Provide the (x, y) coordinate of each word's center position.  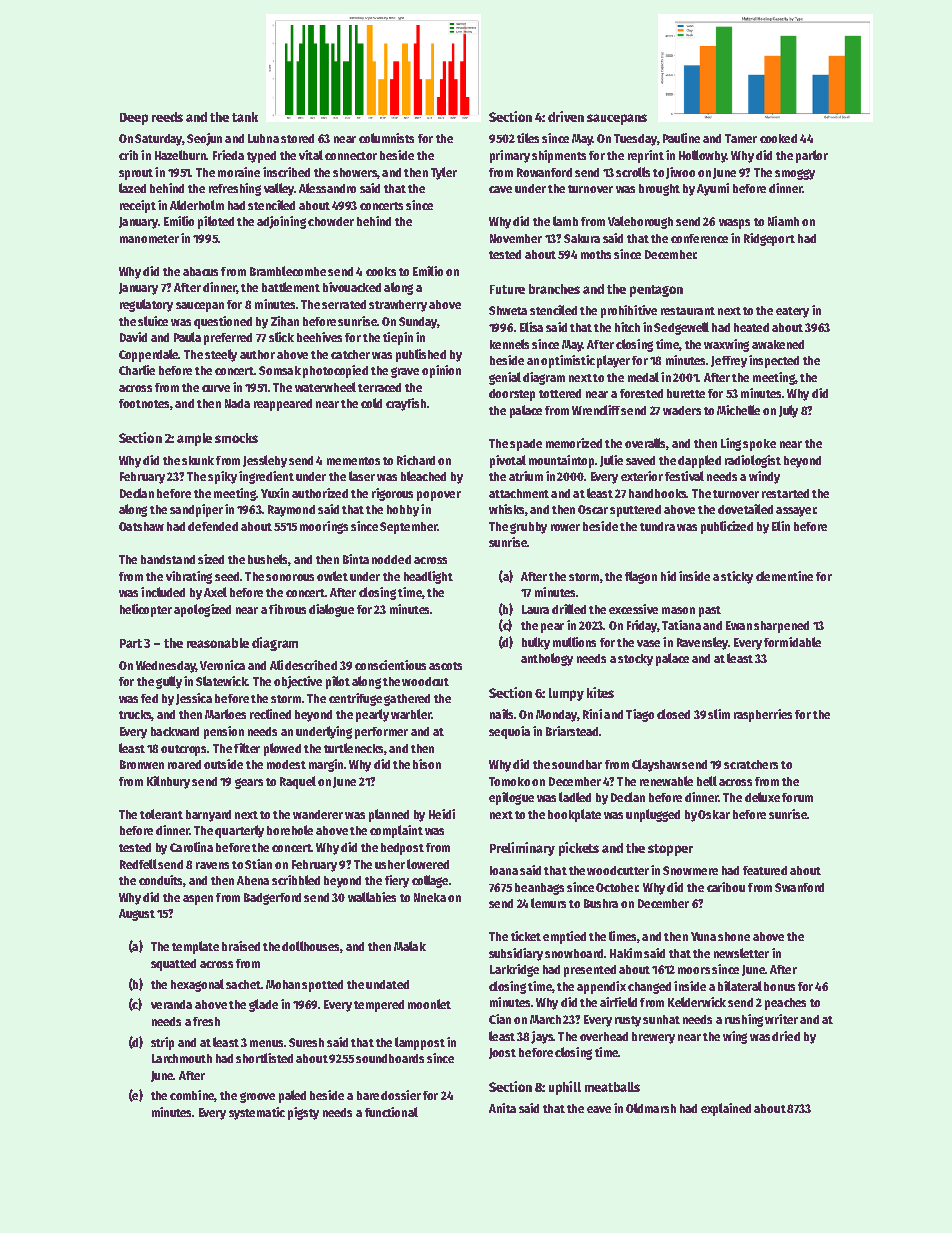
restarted (785, 493)
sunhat (661, 1019)
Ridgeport (769, 239)
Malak (410, 946)
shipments (559, 156)
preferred (228, 339)
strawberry (398, 306)
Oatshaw (141, 526)
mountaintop (561, 461)
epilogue (511, 798)
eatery (792, 312)
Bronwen (142, 764)
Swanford (799, 887)
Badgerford (272, 899)
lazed (132, 188)
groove (257, 1097)
